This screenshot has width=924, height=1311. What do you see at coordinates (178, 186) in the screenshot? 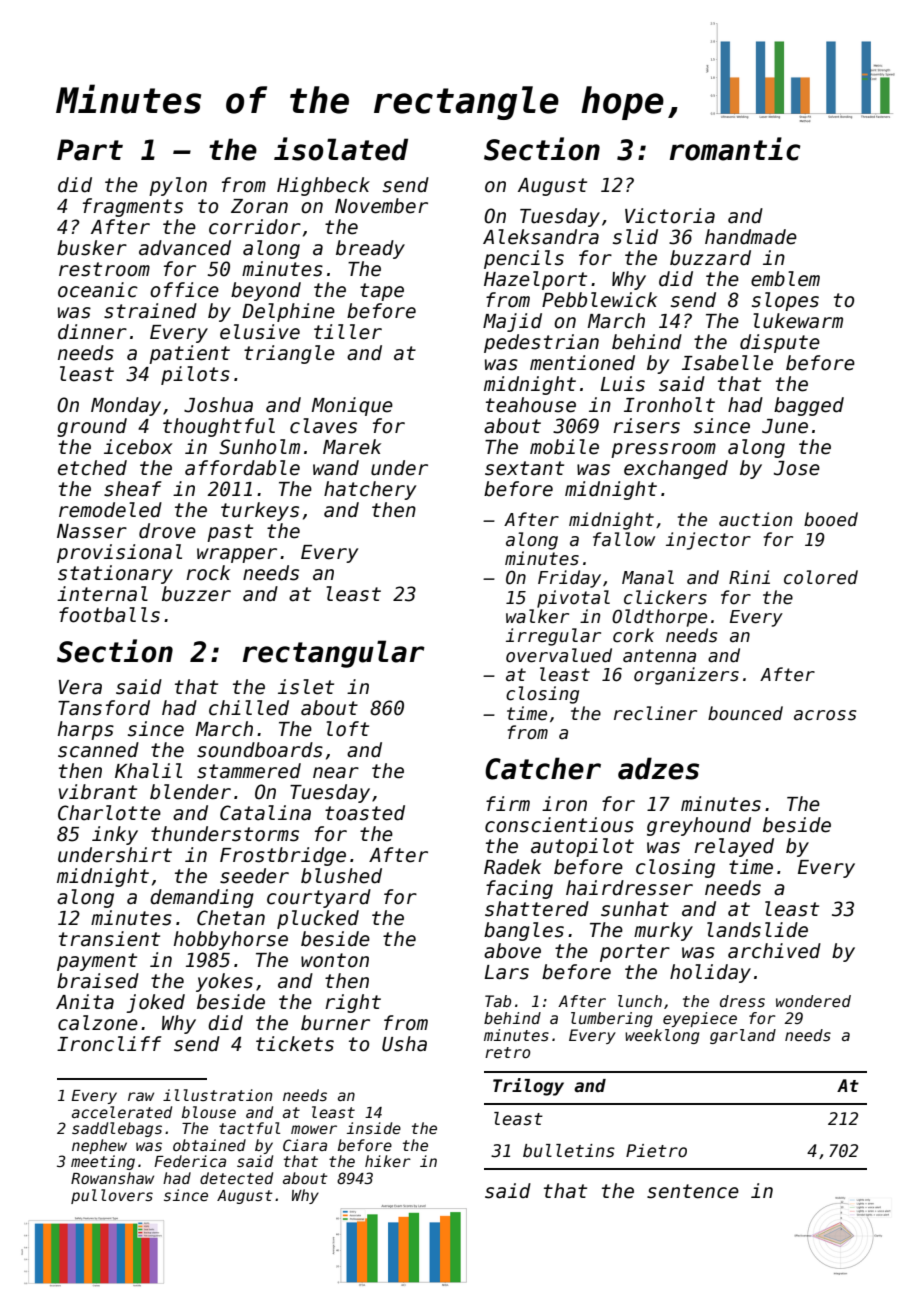
I see `pylon` at bounding box center [178, 186].
